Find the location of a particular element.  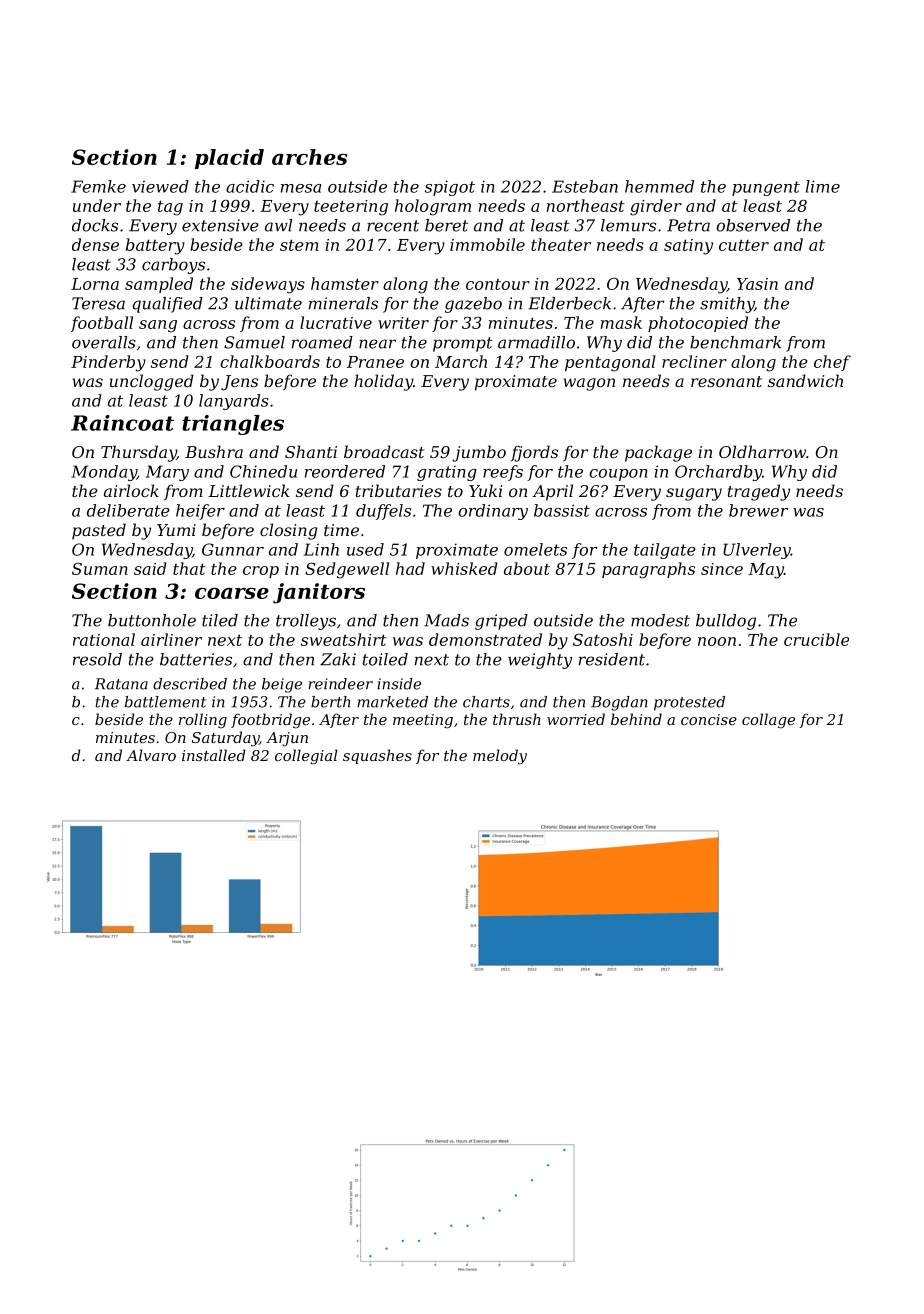

Esteban is located at coordinates (585, 186).
